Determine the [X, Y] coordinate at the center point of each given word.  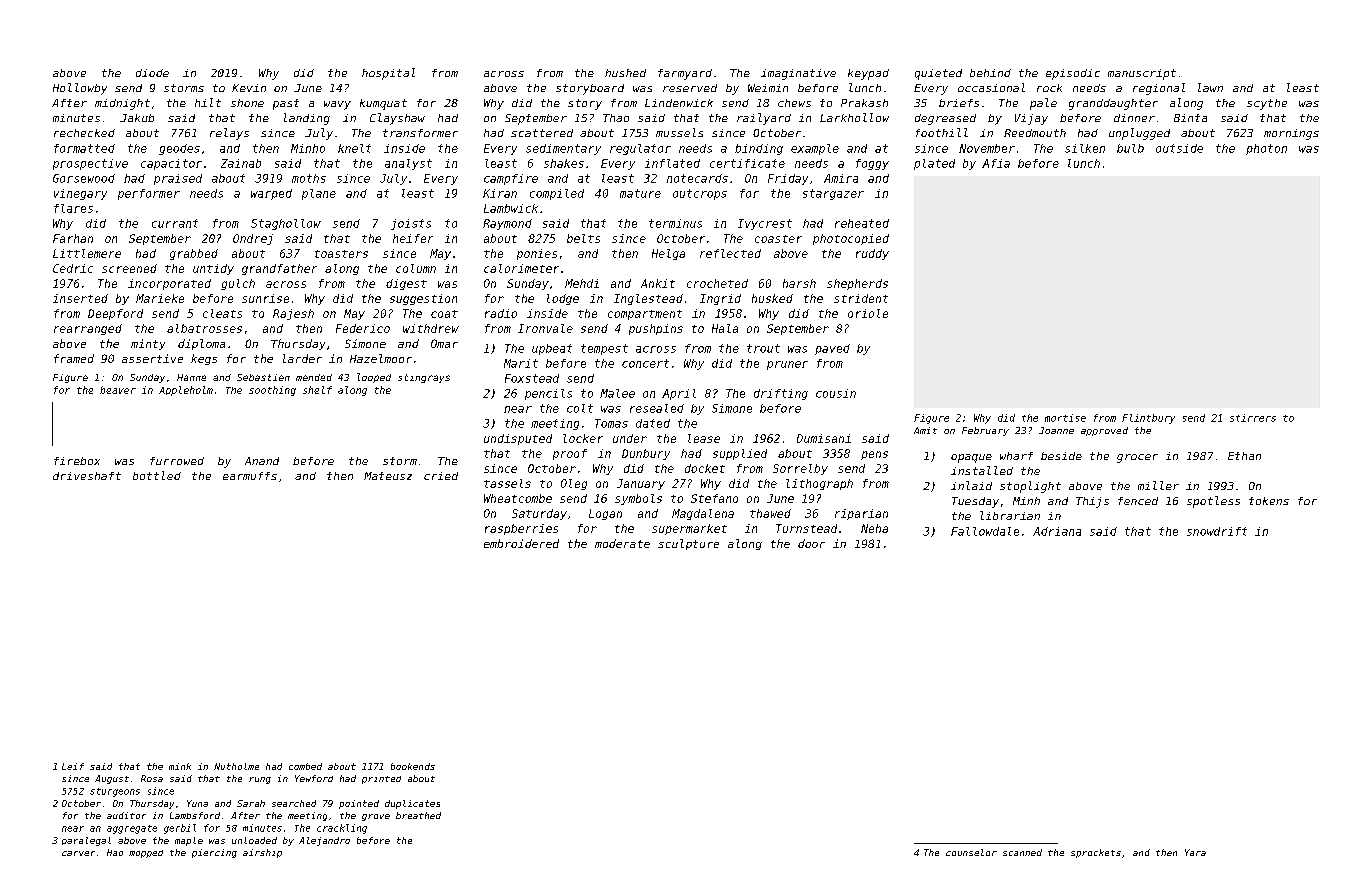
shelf [317, 390]
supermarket [689, 529]
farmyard [685, 74]
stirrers [1253, 418]
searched [294, 803]
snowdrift [1217, 531]
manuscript [1142, 74]
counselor [971, 852]
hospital [388, 74]
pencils [548, 394]
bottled [157, 475]
